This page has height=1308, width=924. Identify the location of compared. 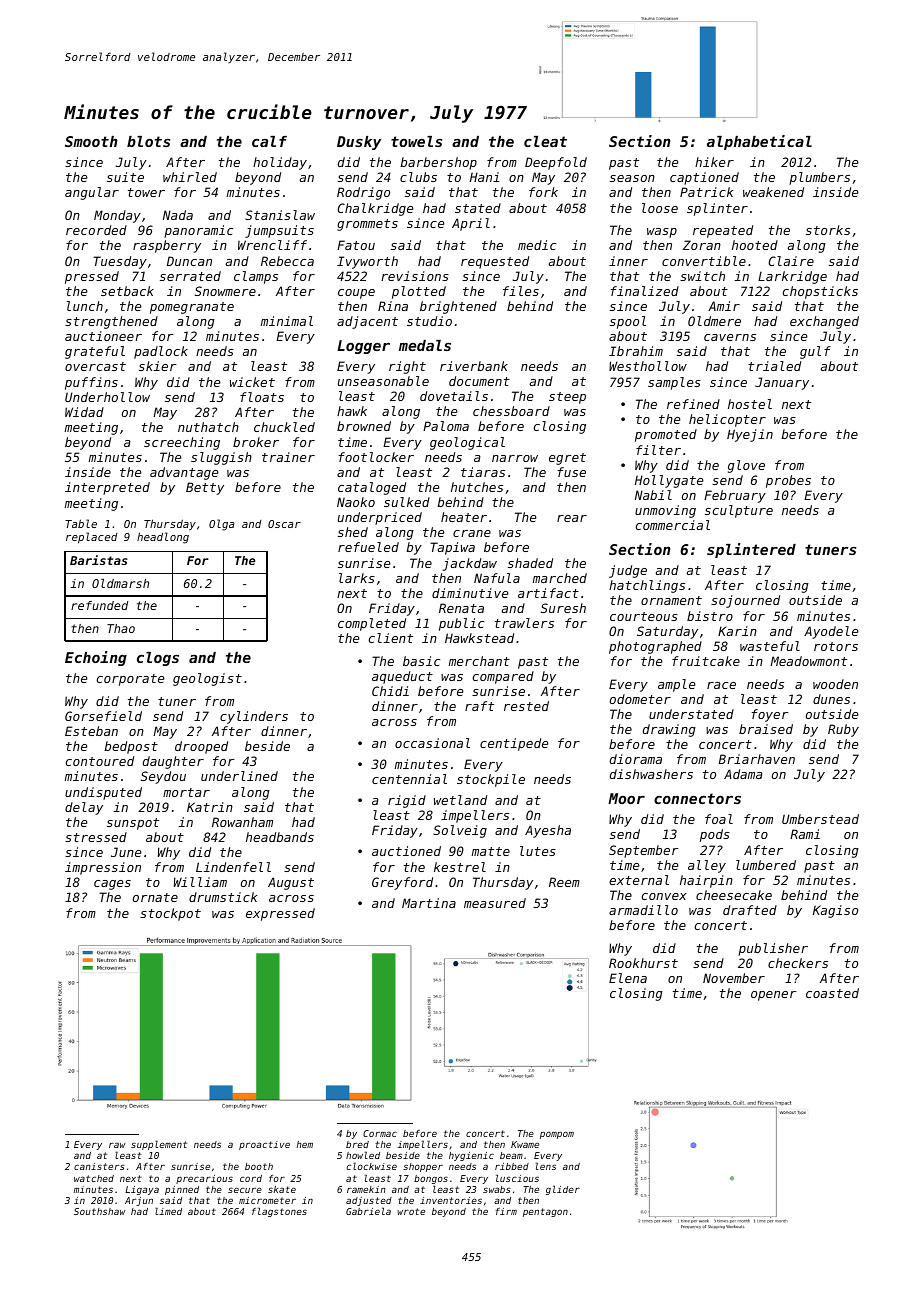
(503, 677).
